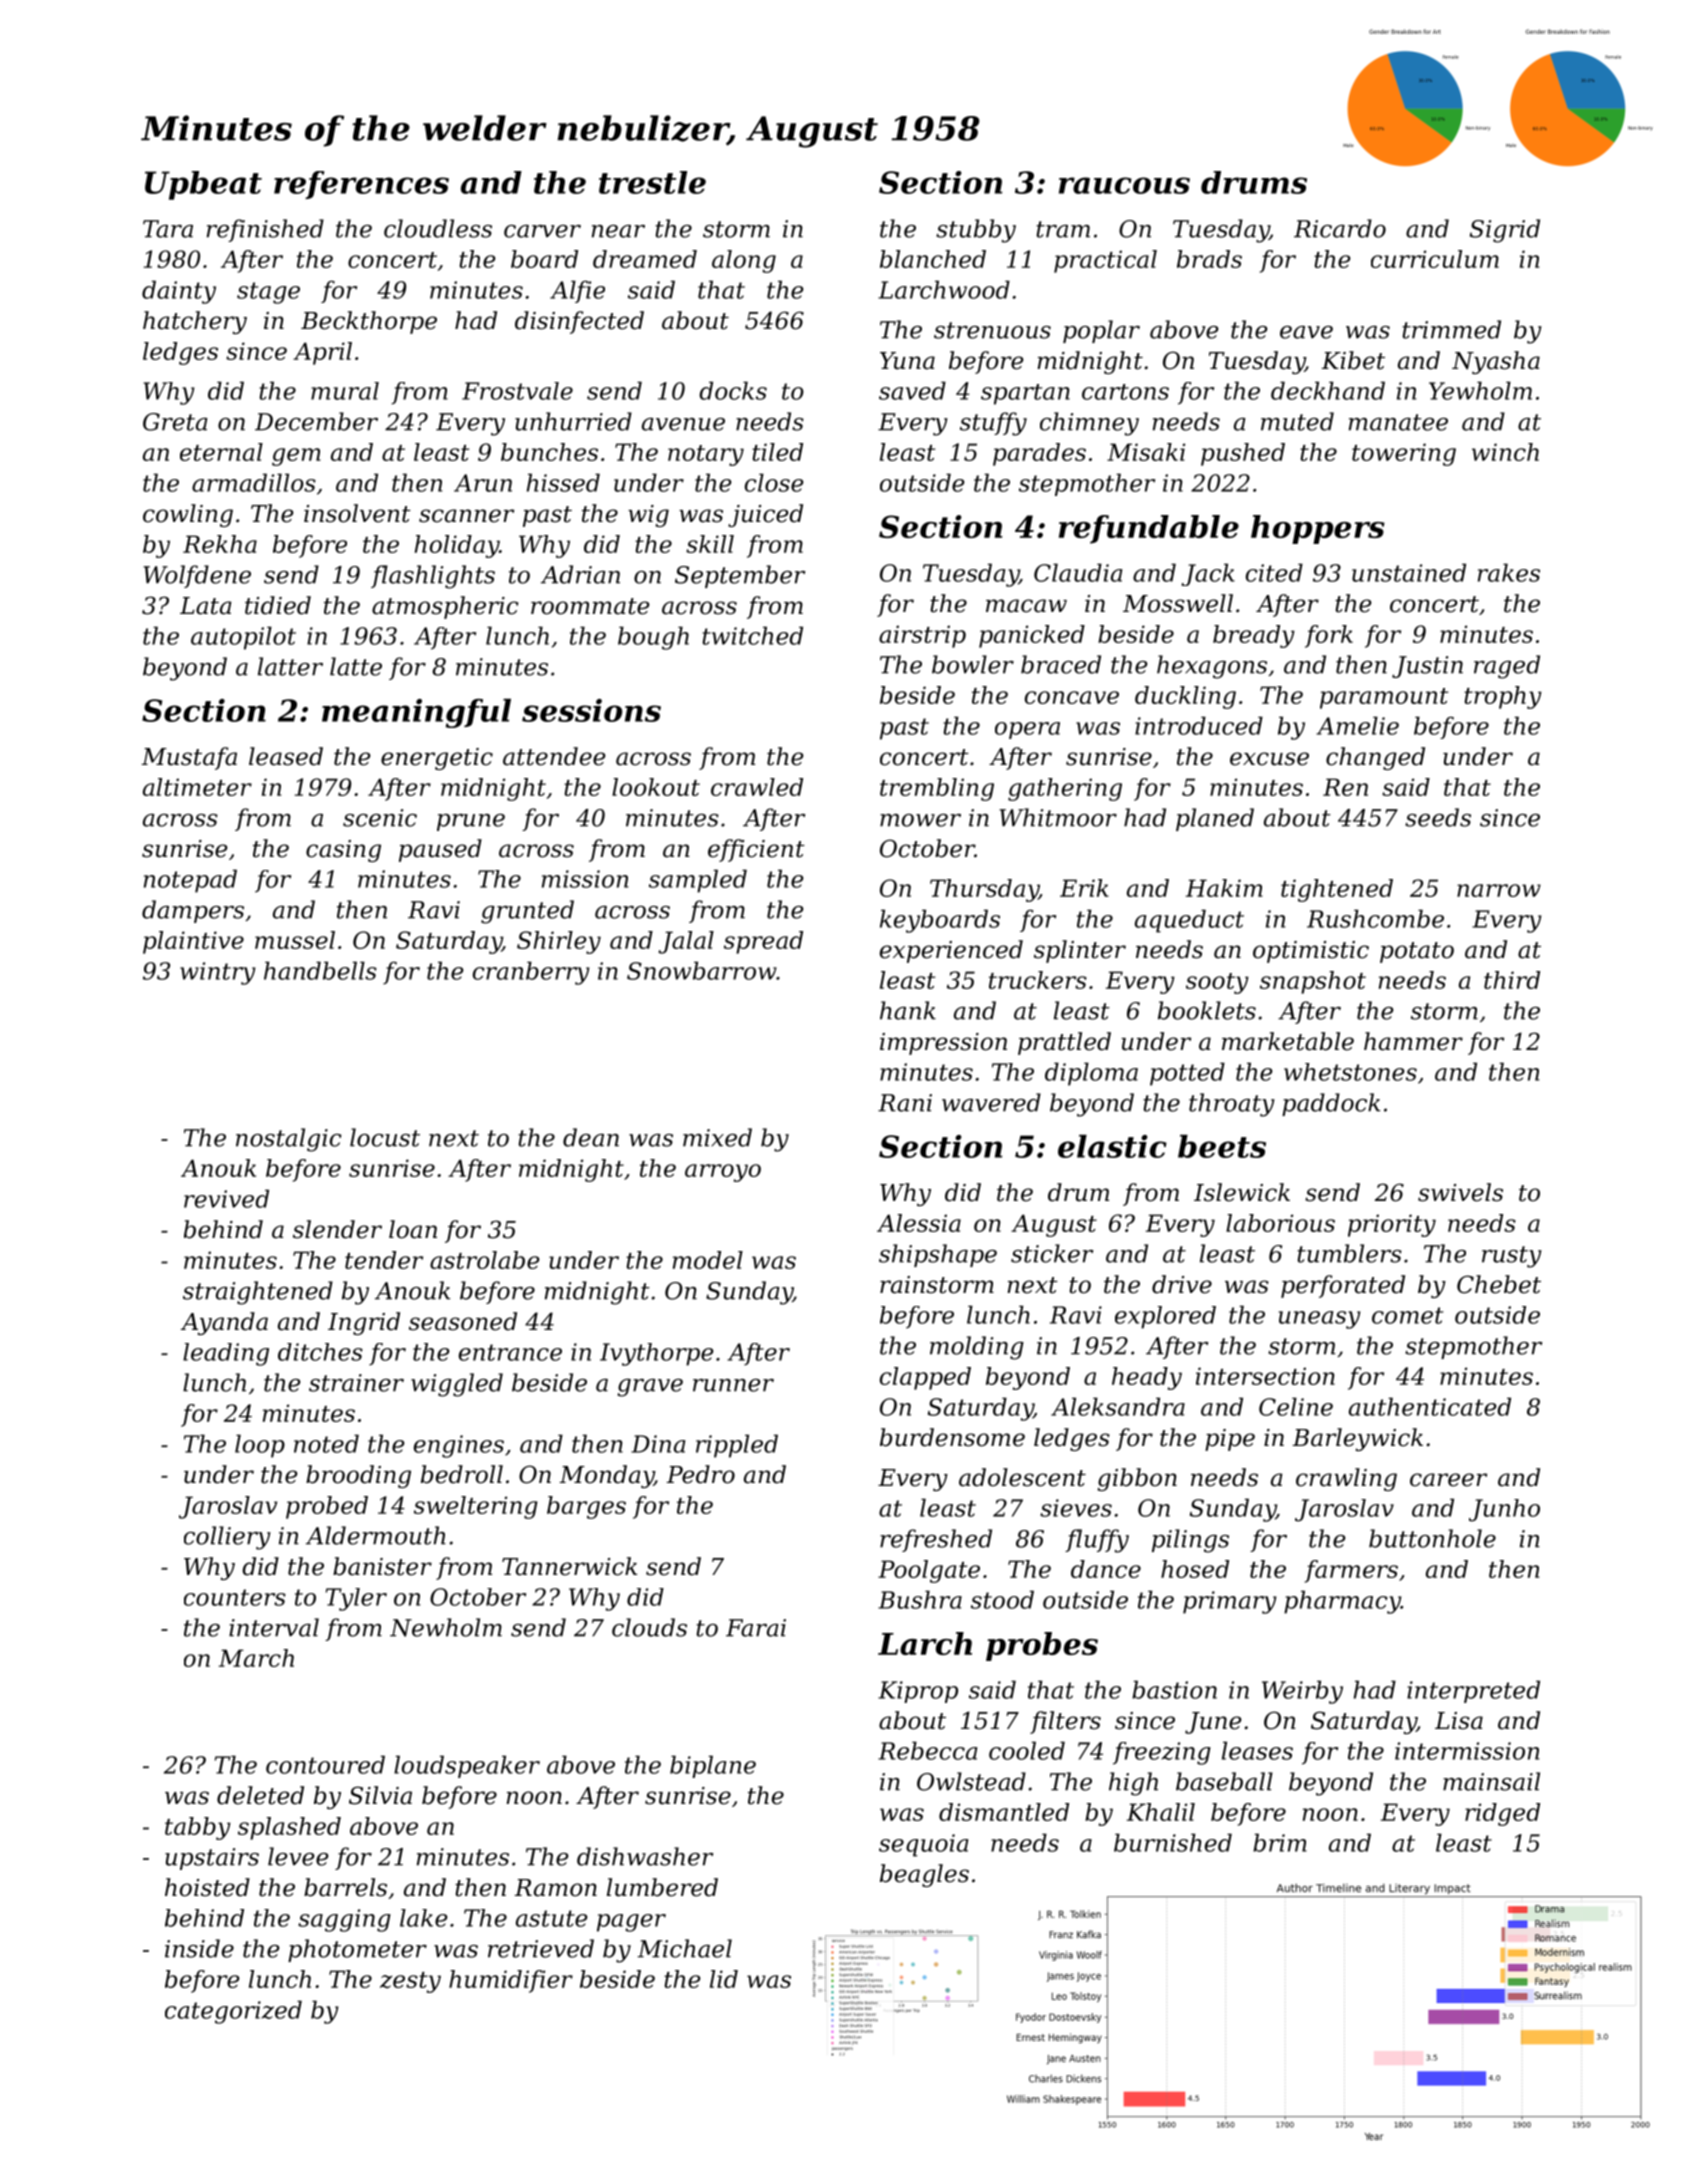 Image resolution: width=1683 pixels, height=2178 pixels. What do you see at coordinates (1340, 228) in the page?
I see `Ricardo` at bounding box center [1340, 228].
